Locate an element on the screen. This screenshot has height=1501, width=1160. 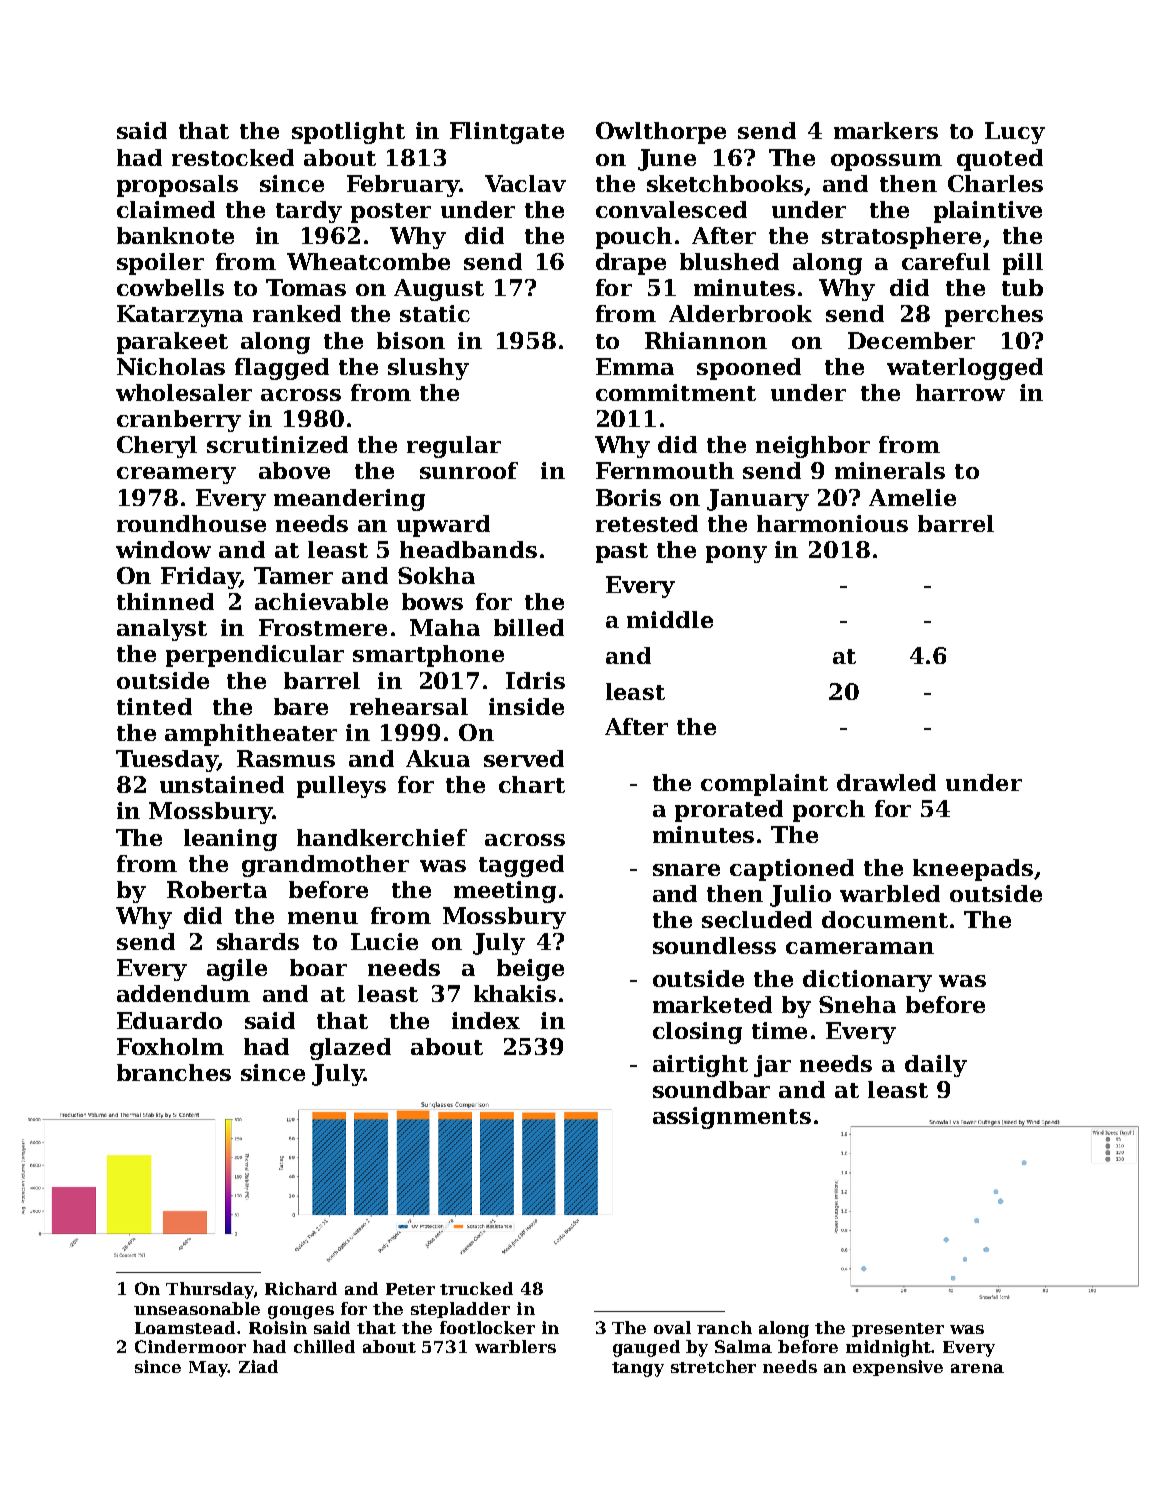
Ziad is located at coordinates (258, 1366).
